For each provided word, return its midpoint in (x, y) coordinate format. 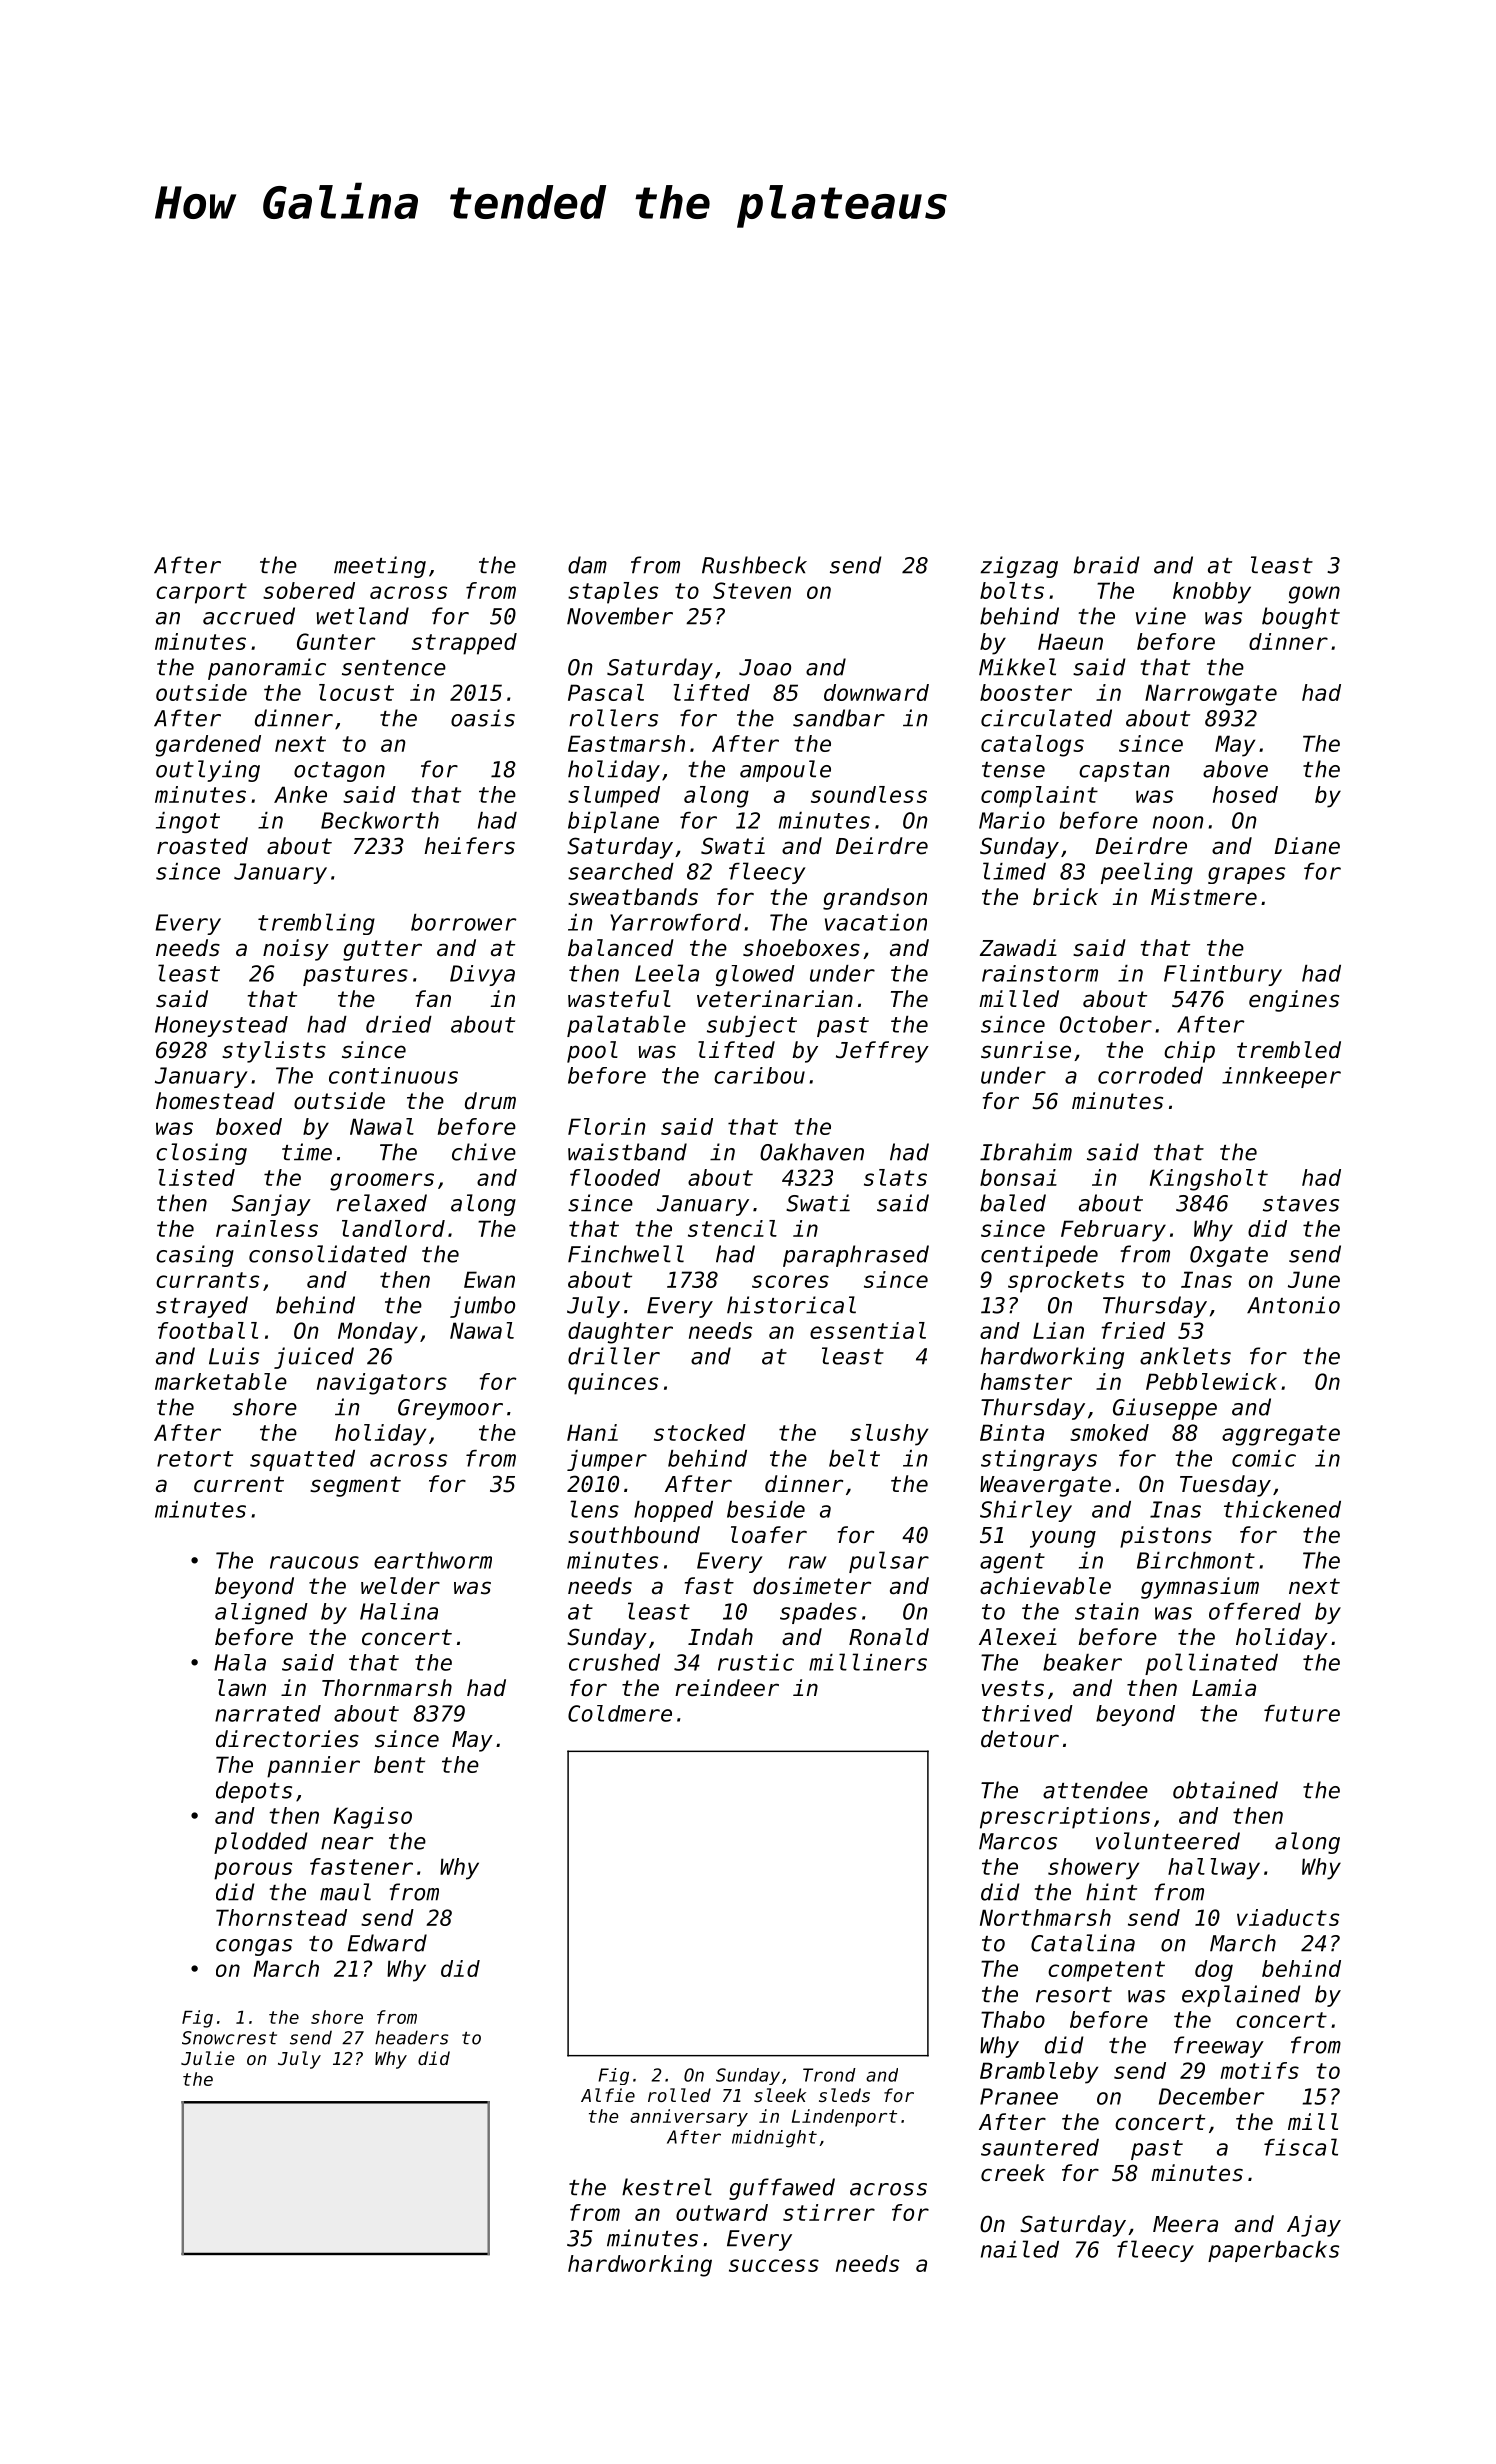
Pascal (606, 692)
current (239, 1484)
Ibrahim (1026, 1152)
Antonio (1293, 1305)
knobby (1212, 593)
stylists (274, 1052)
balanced (621, 948)
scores (790, 1281)
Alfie (608, 2095)
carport (201, 593)
